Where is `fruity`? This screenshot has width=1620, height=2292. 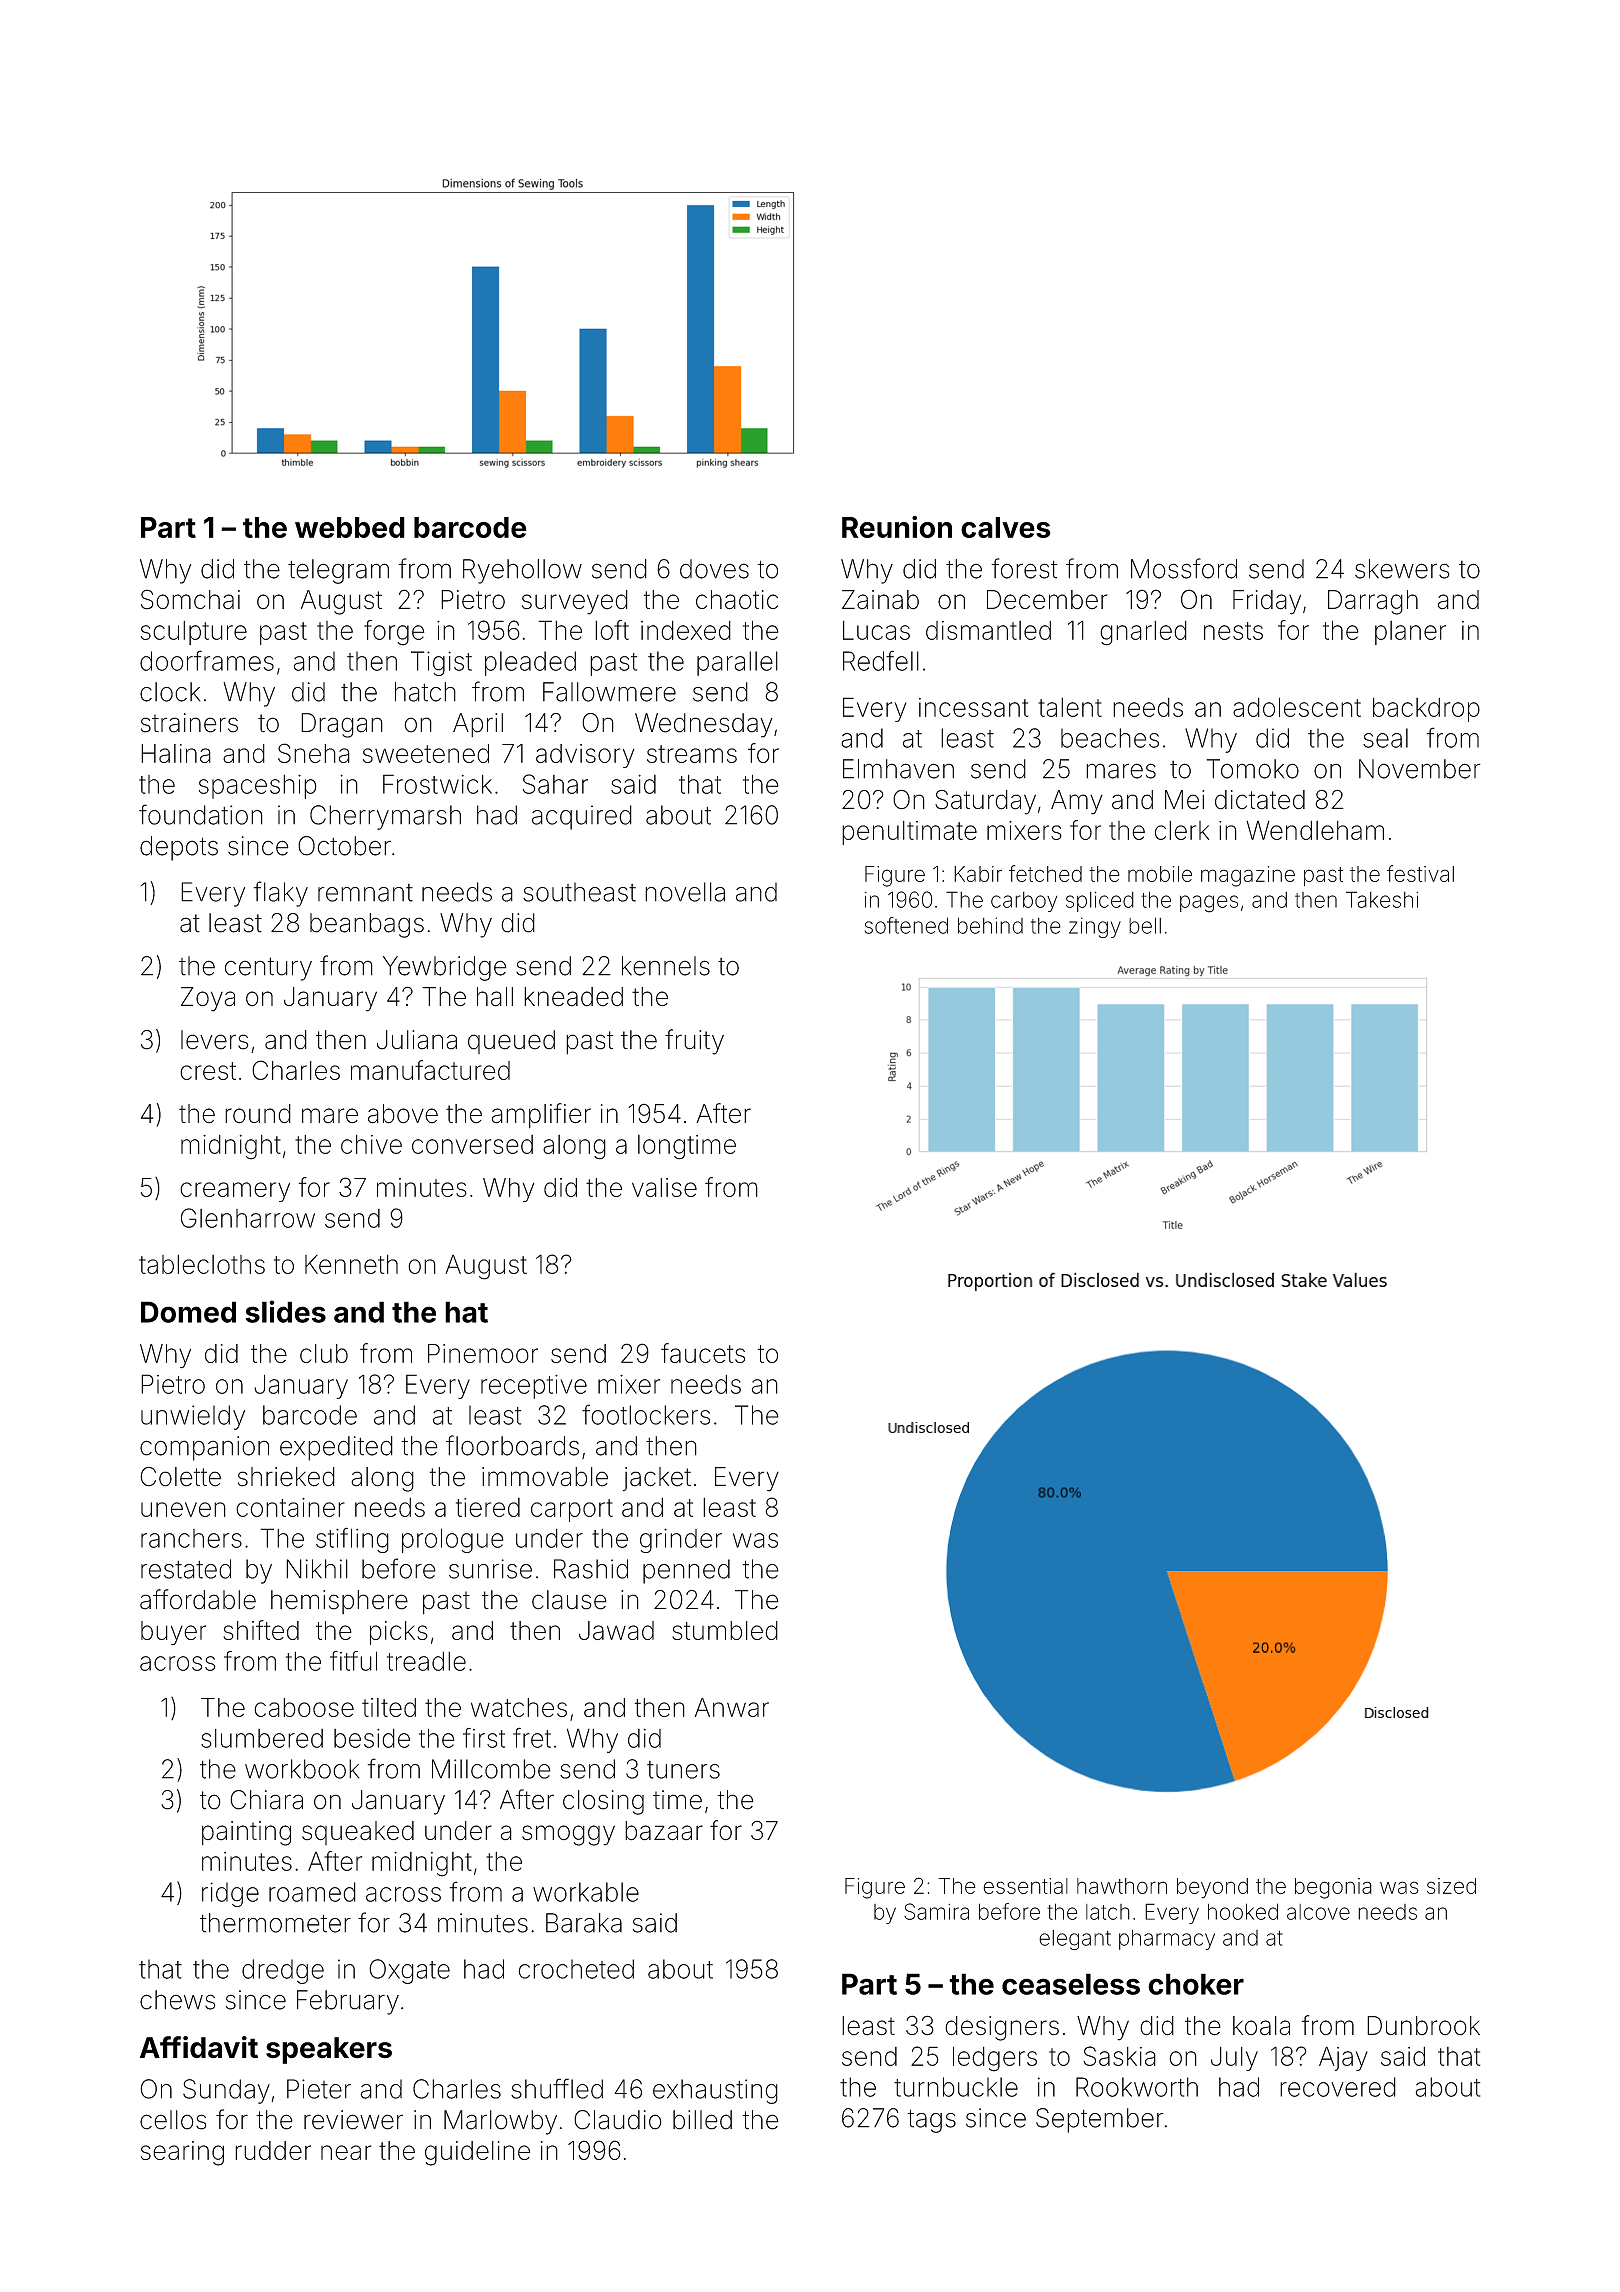 fruity is located at coordinates (694, 1042).
